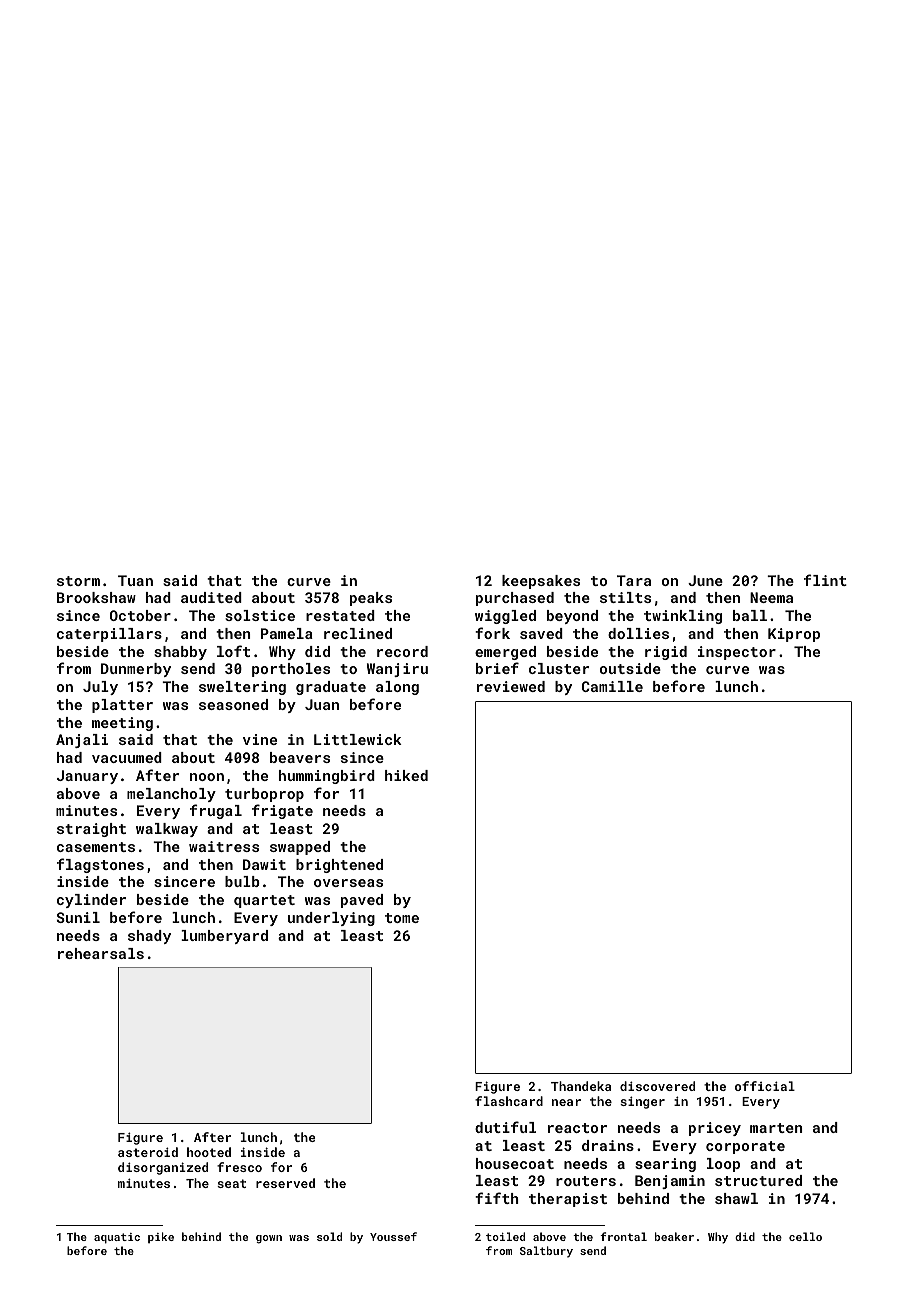  What do you see at coordinates (264, 901) in the screenshot?
I see `quartet` at bounding box center [264, 901].
